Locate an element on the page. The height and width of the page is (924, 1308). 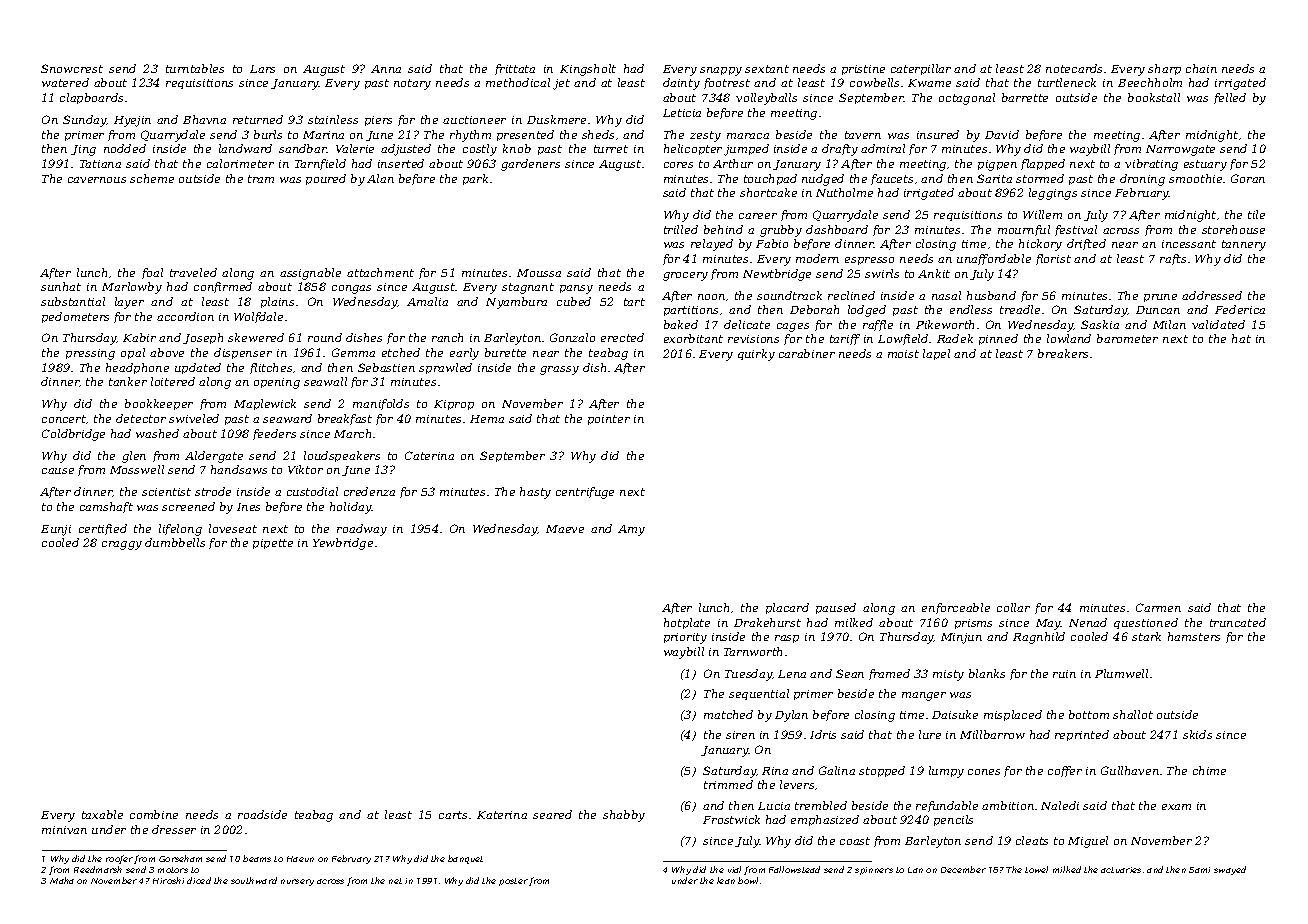
Hiroshi is located at coordinates (168, 880).
